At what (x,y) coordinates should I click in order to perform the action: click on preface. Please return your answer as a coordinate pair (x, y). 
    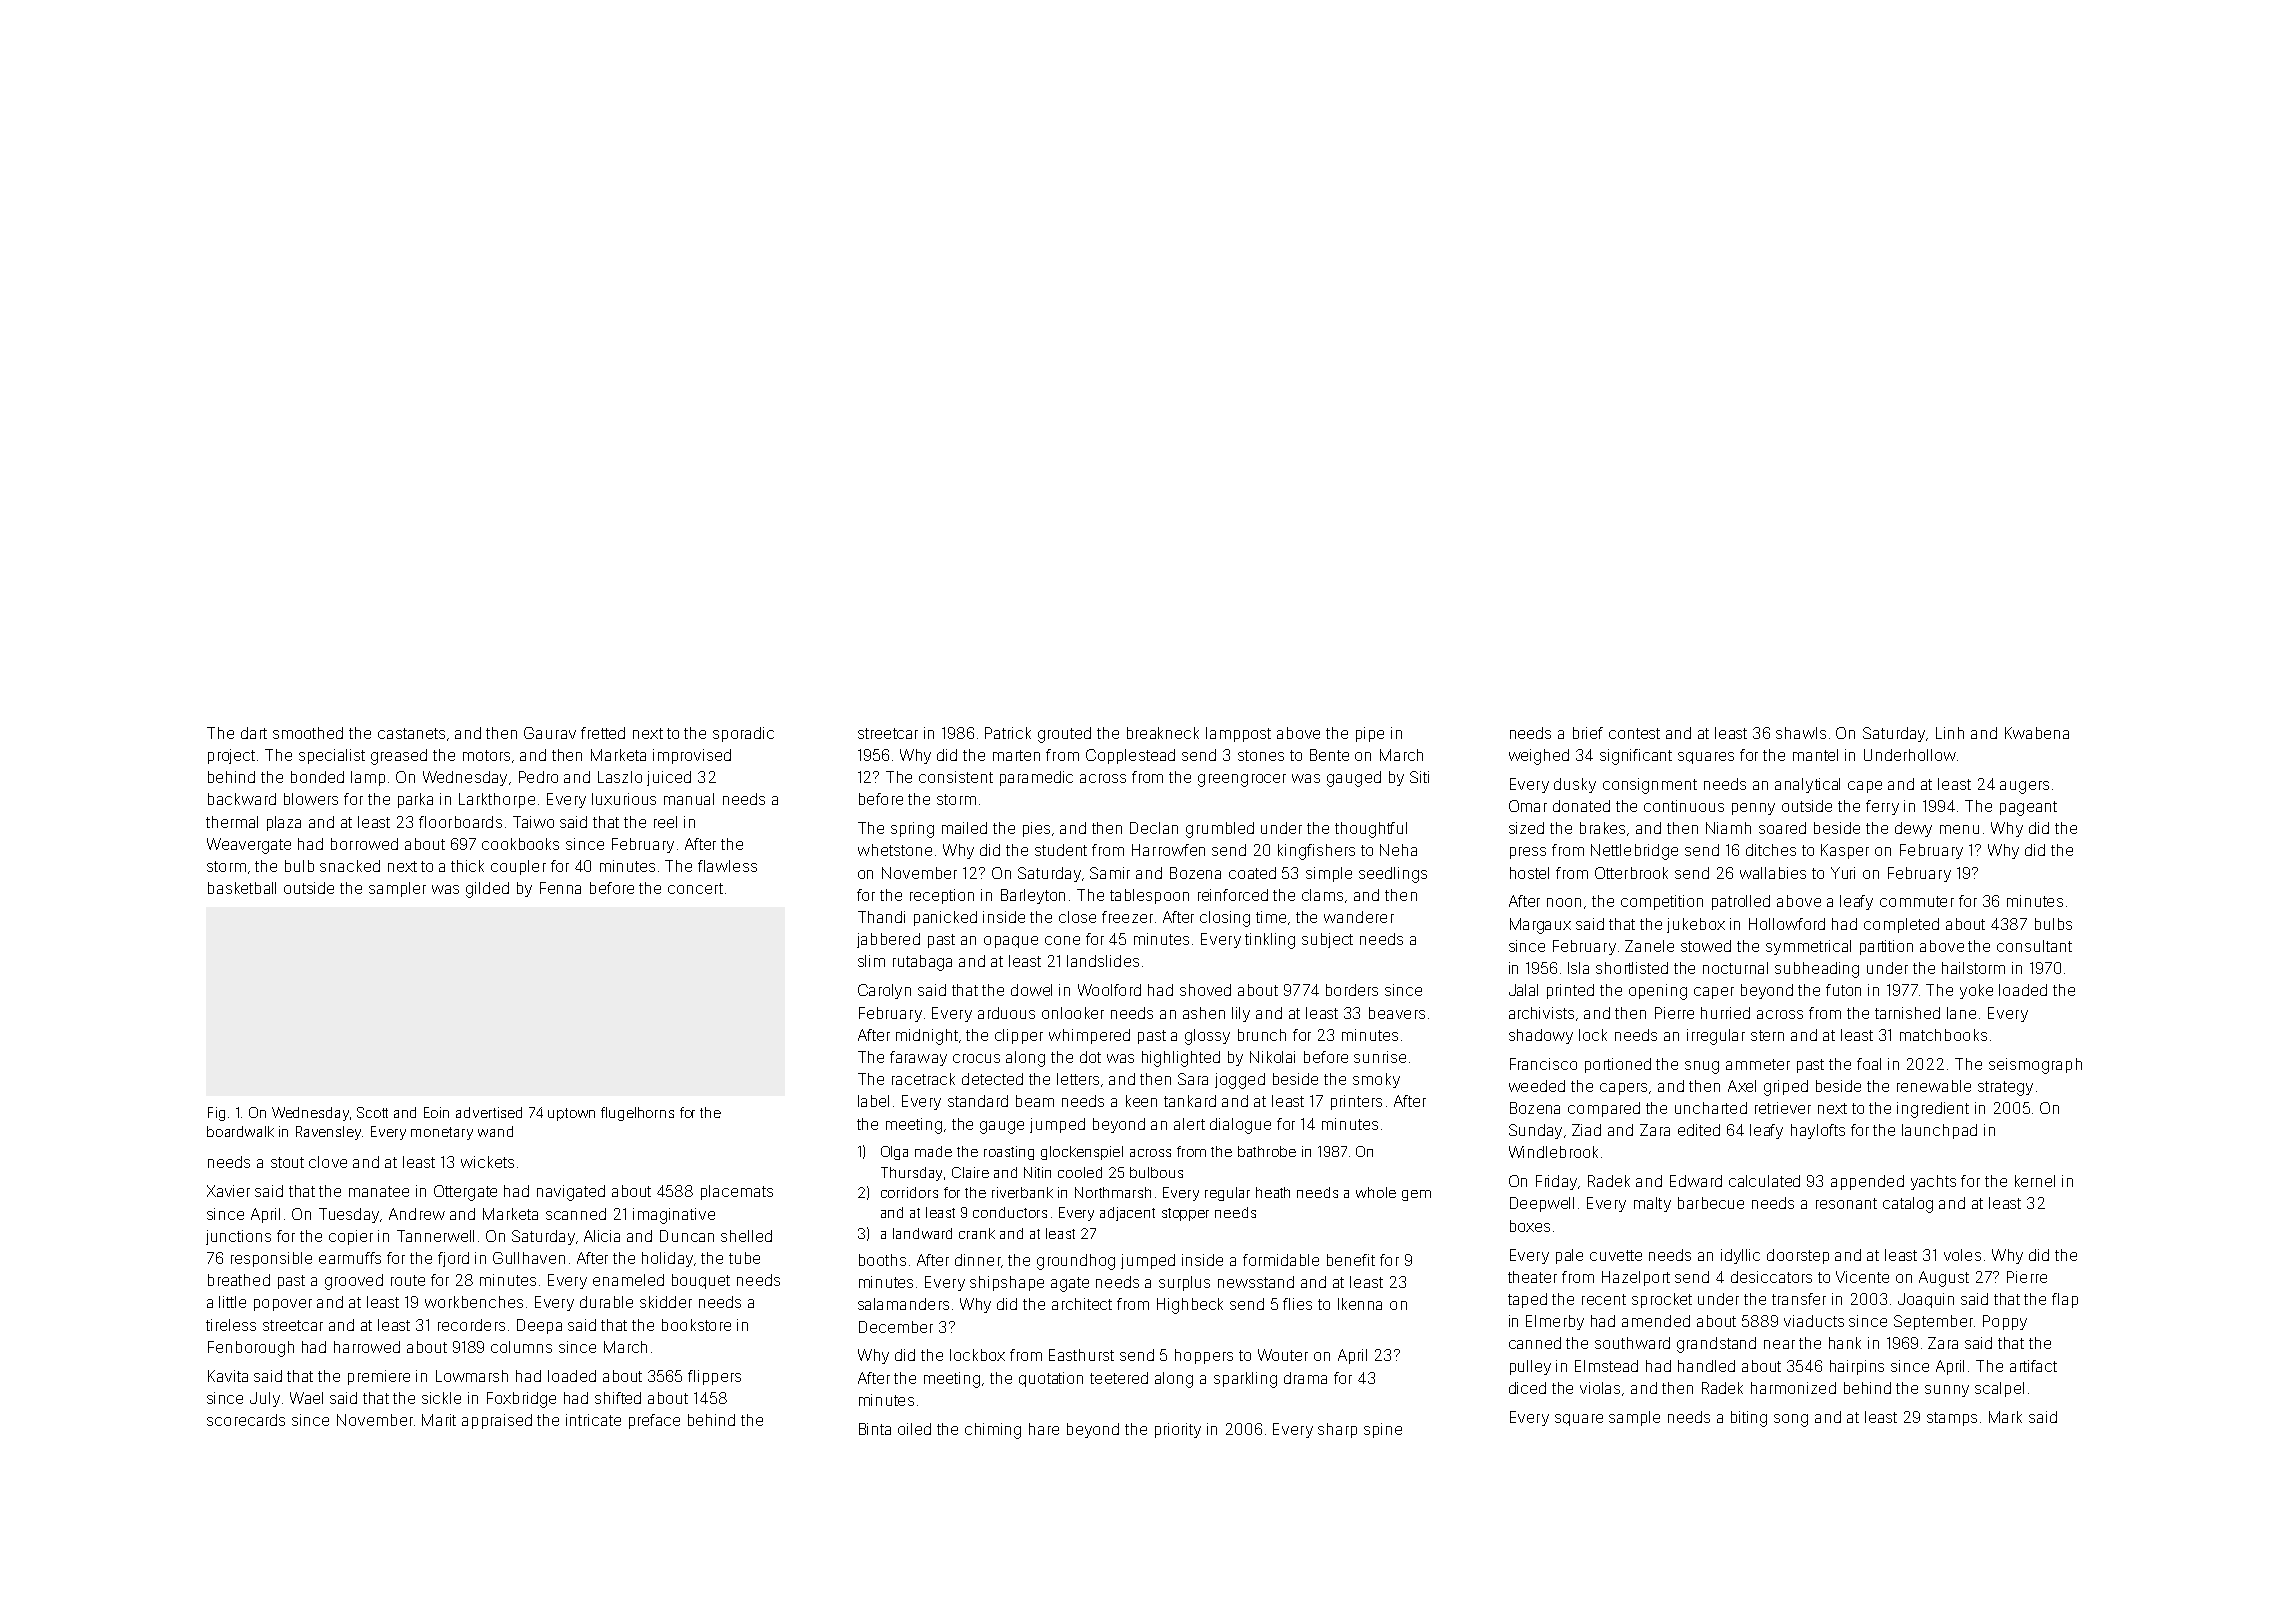
    Looking at the image, I should click on (654, 1421).
